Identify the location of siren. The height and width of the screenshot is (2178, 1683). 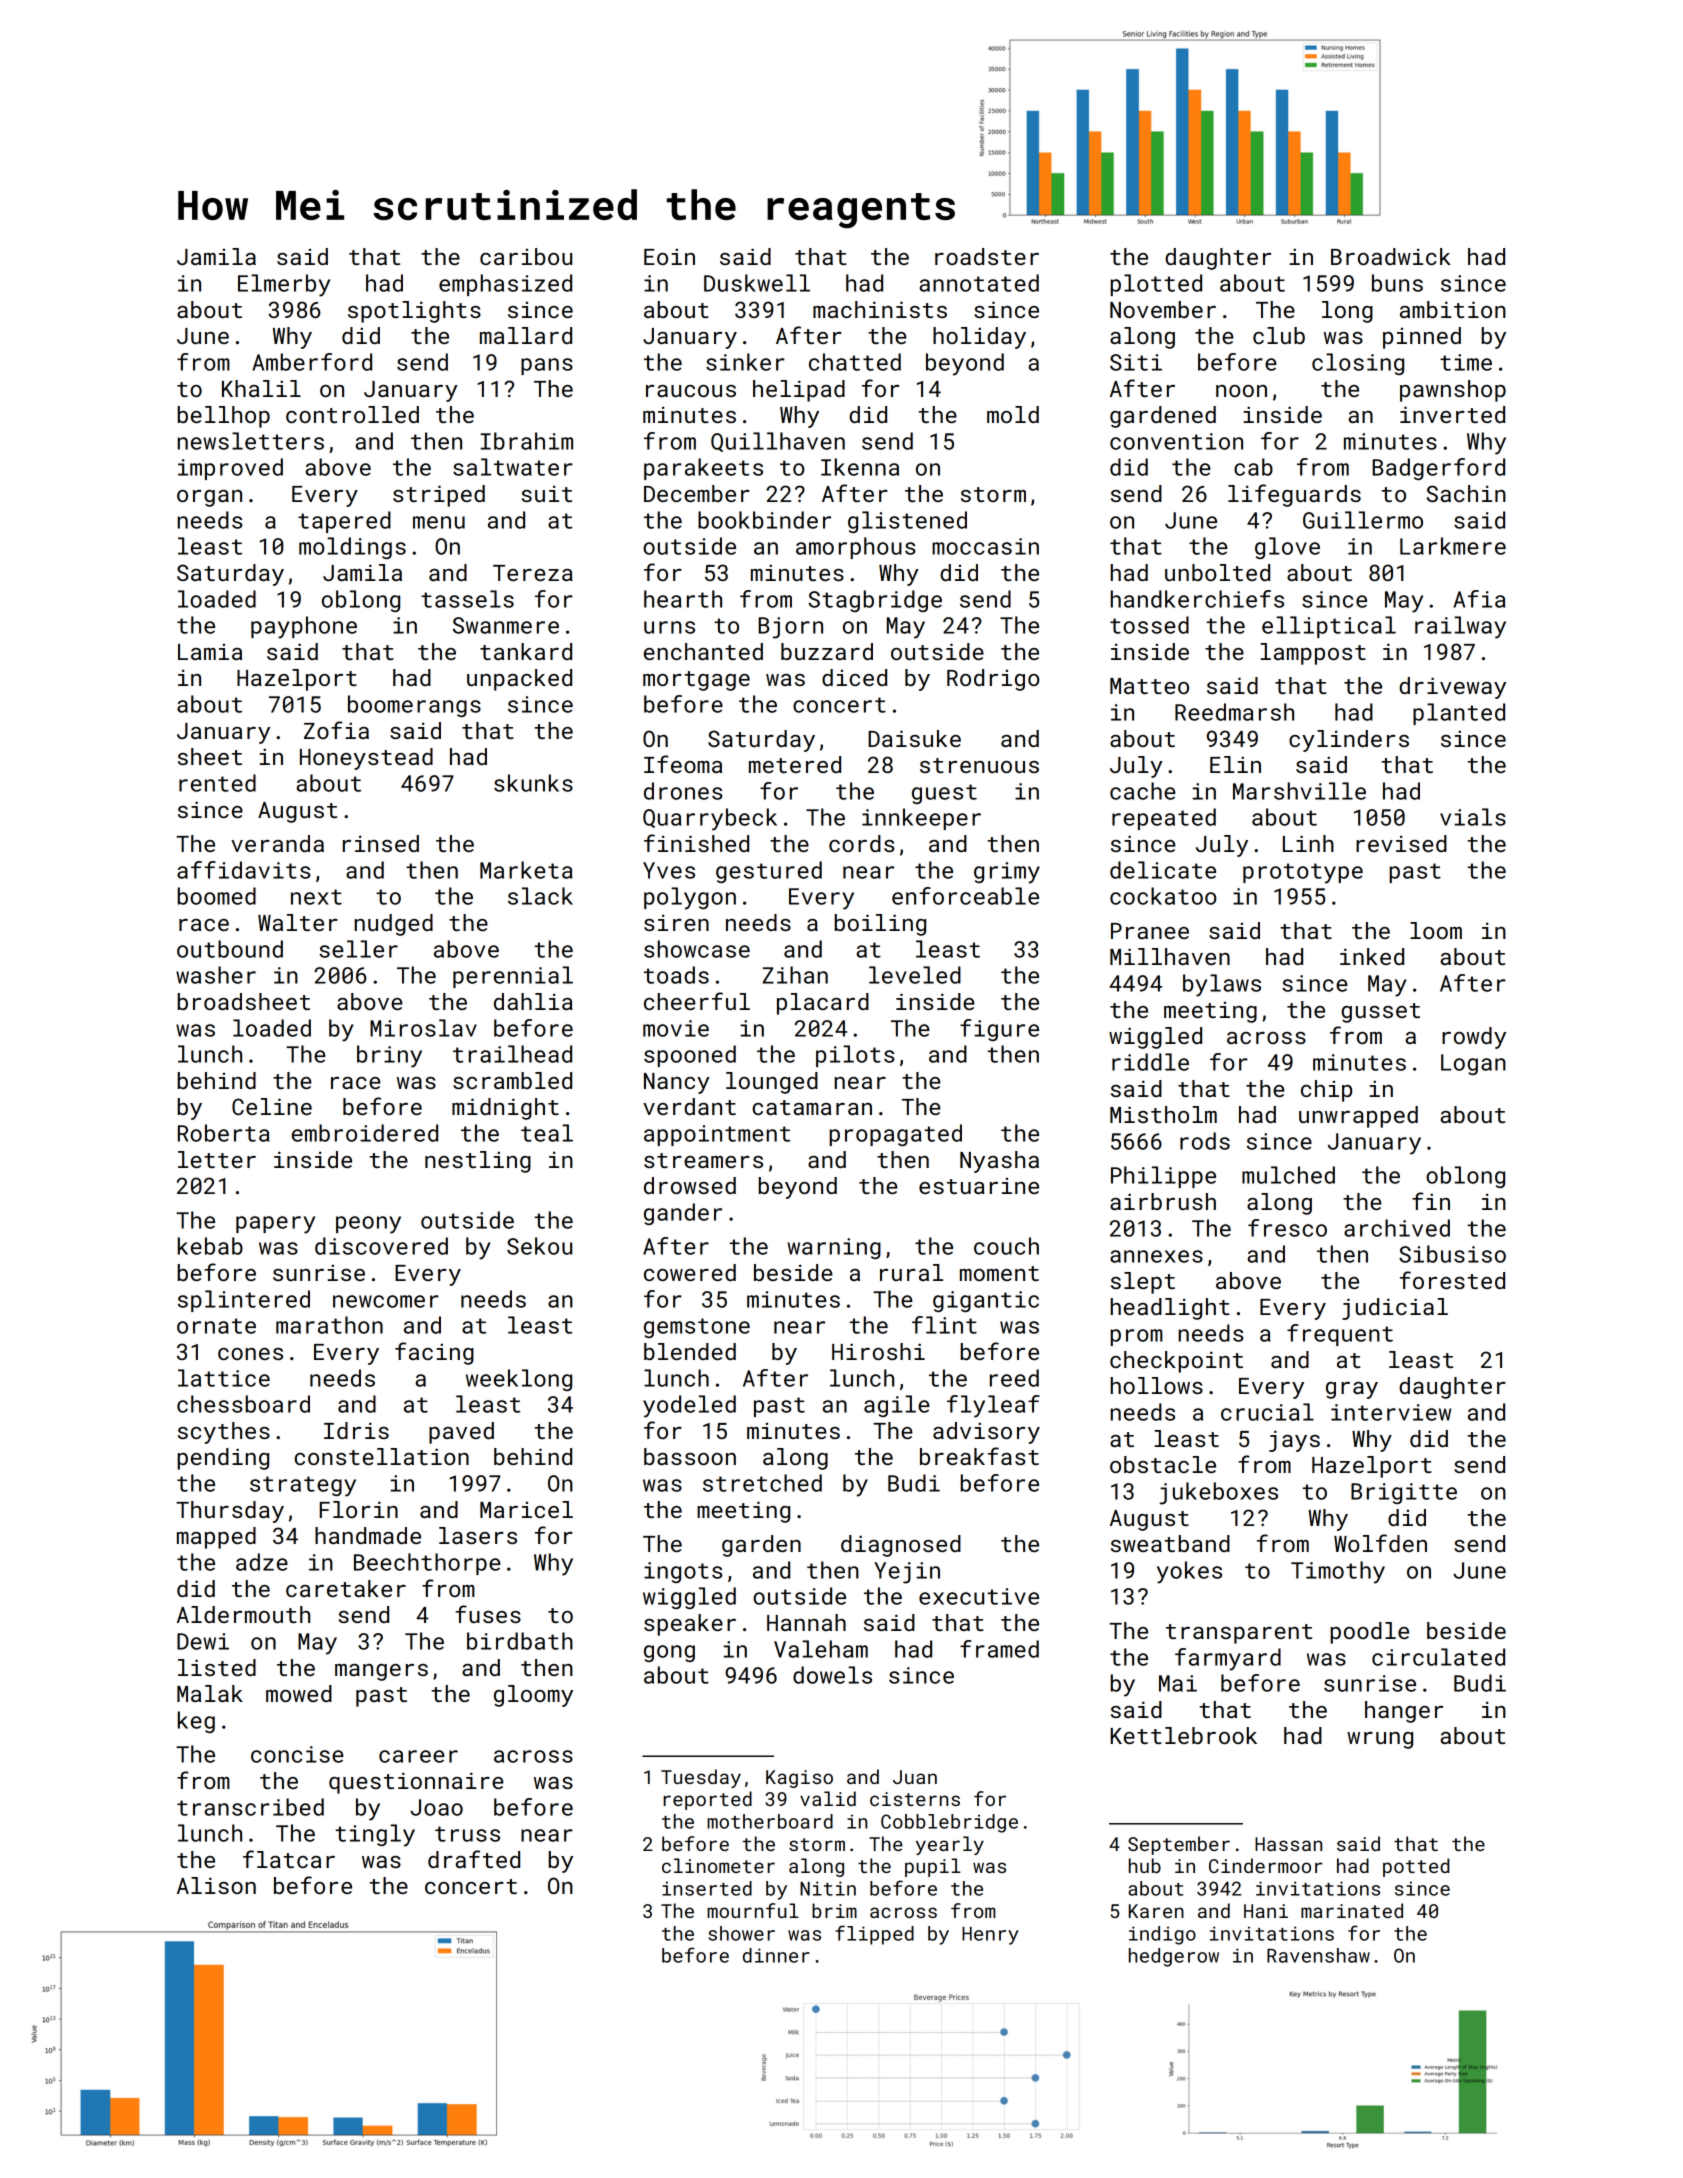
(676, 922).
